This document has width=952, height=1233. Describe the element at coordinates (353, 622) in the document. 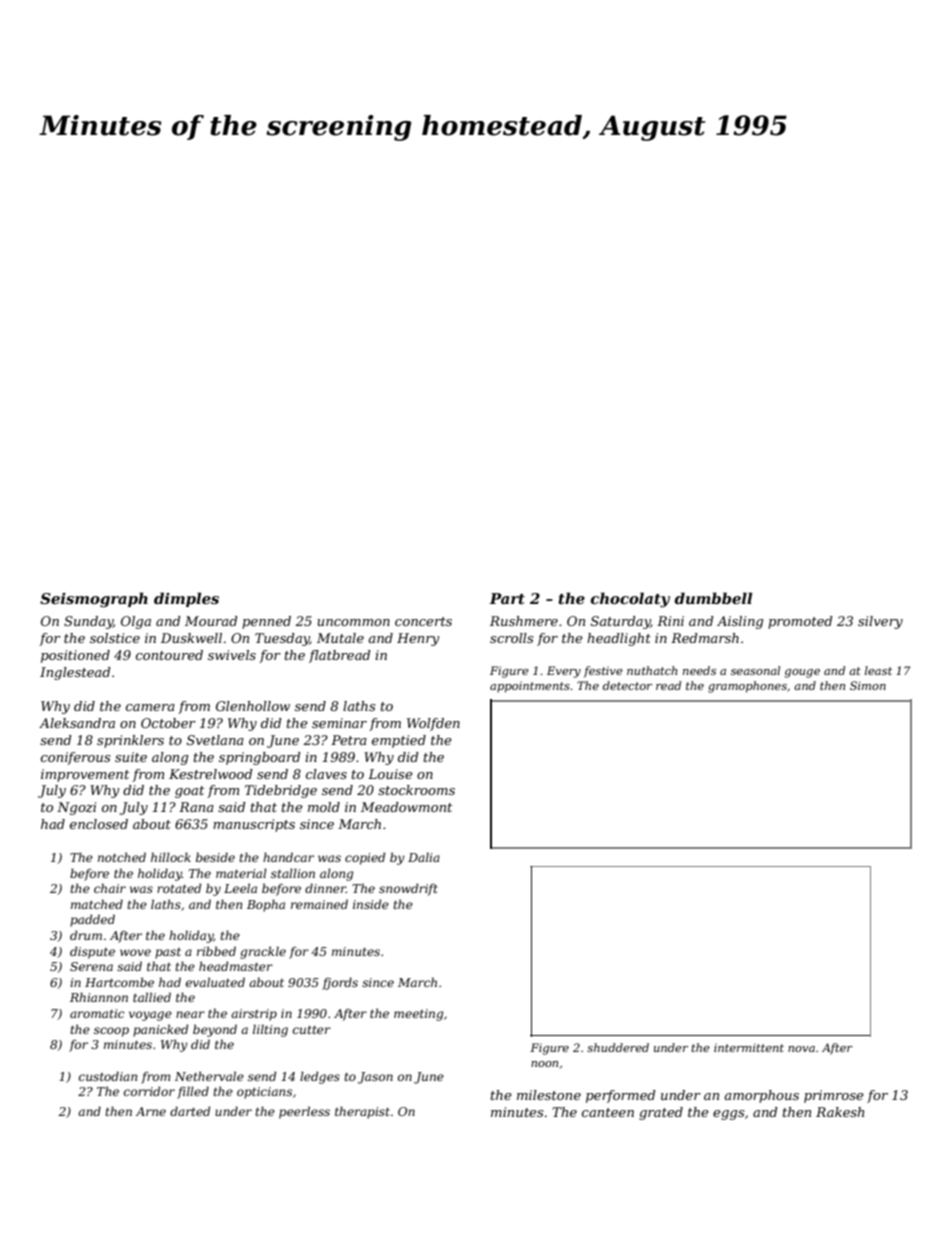

I see `uncommon` at that location.
